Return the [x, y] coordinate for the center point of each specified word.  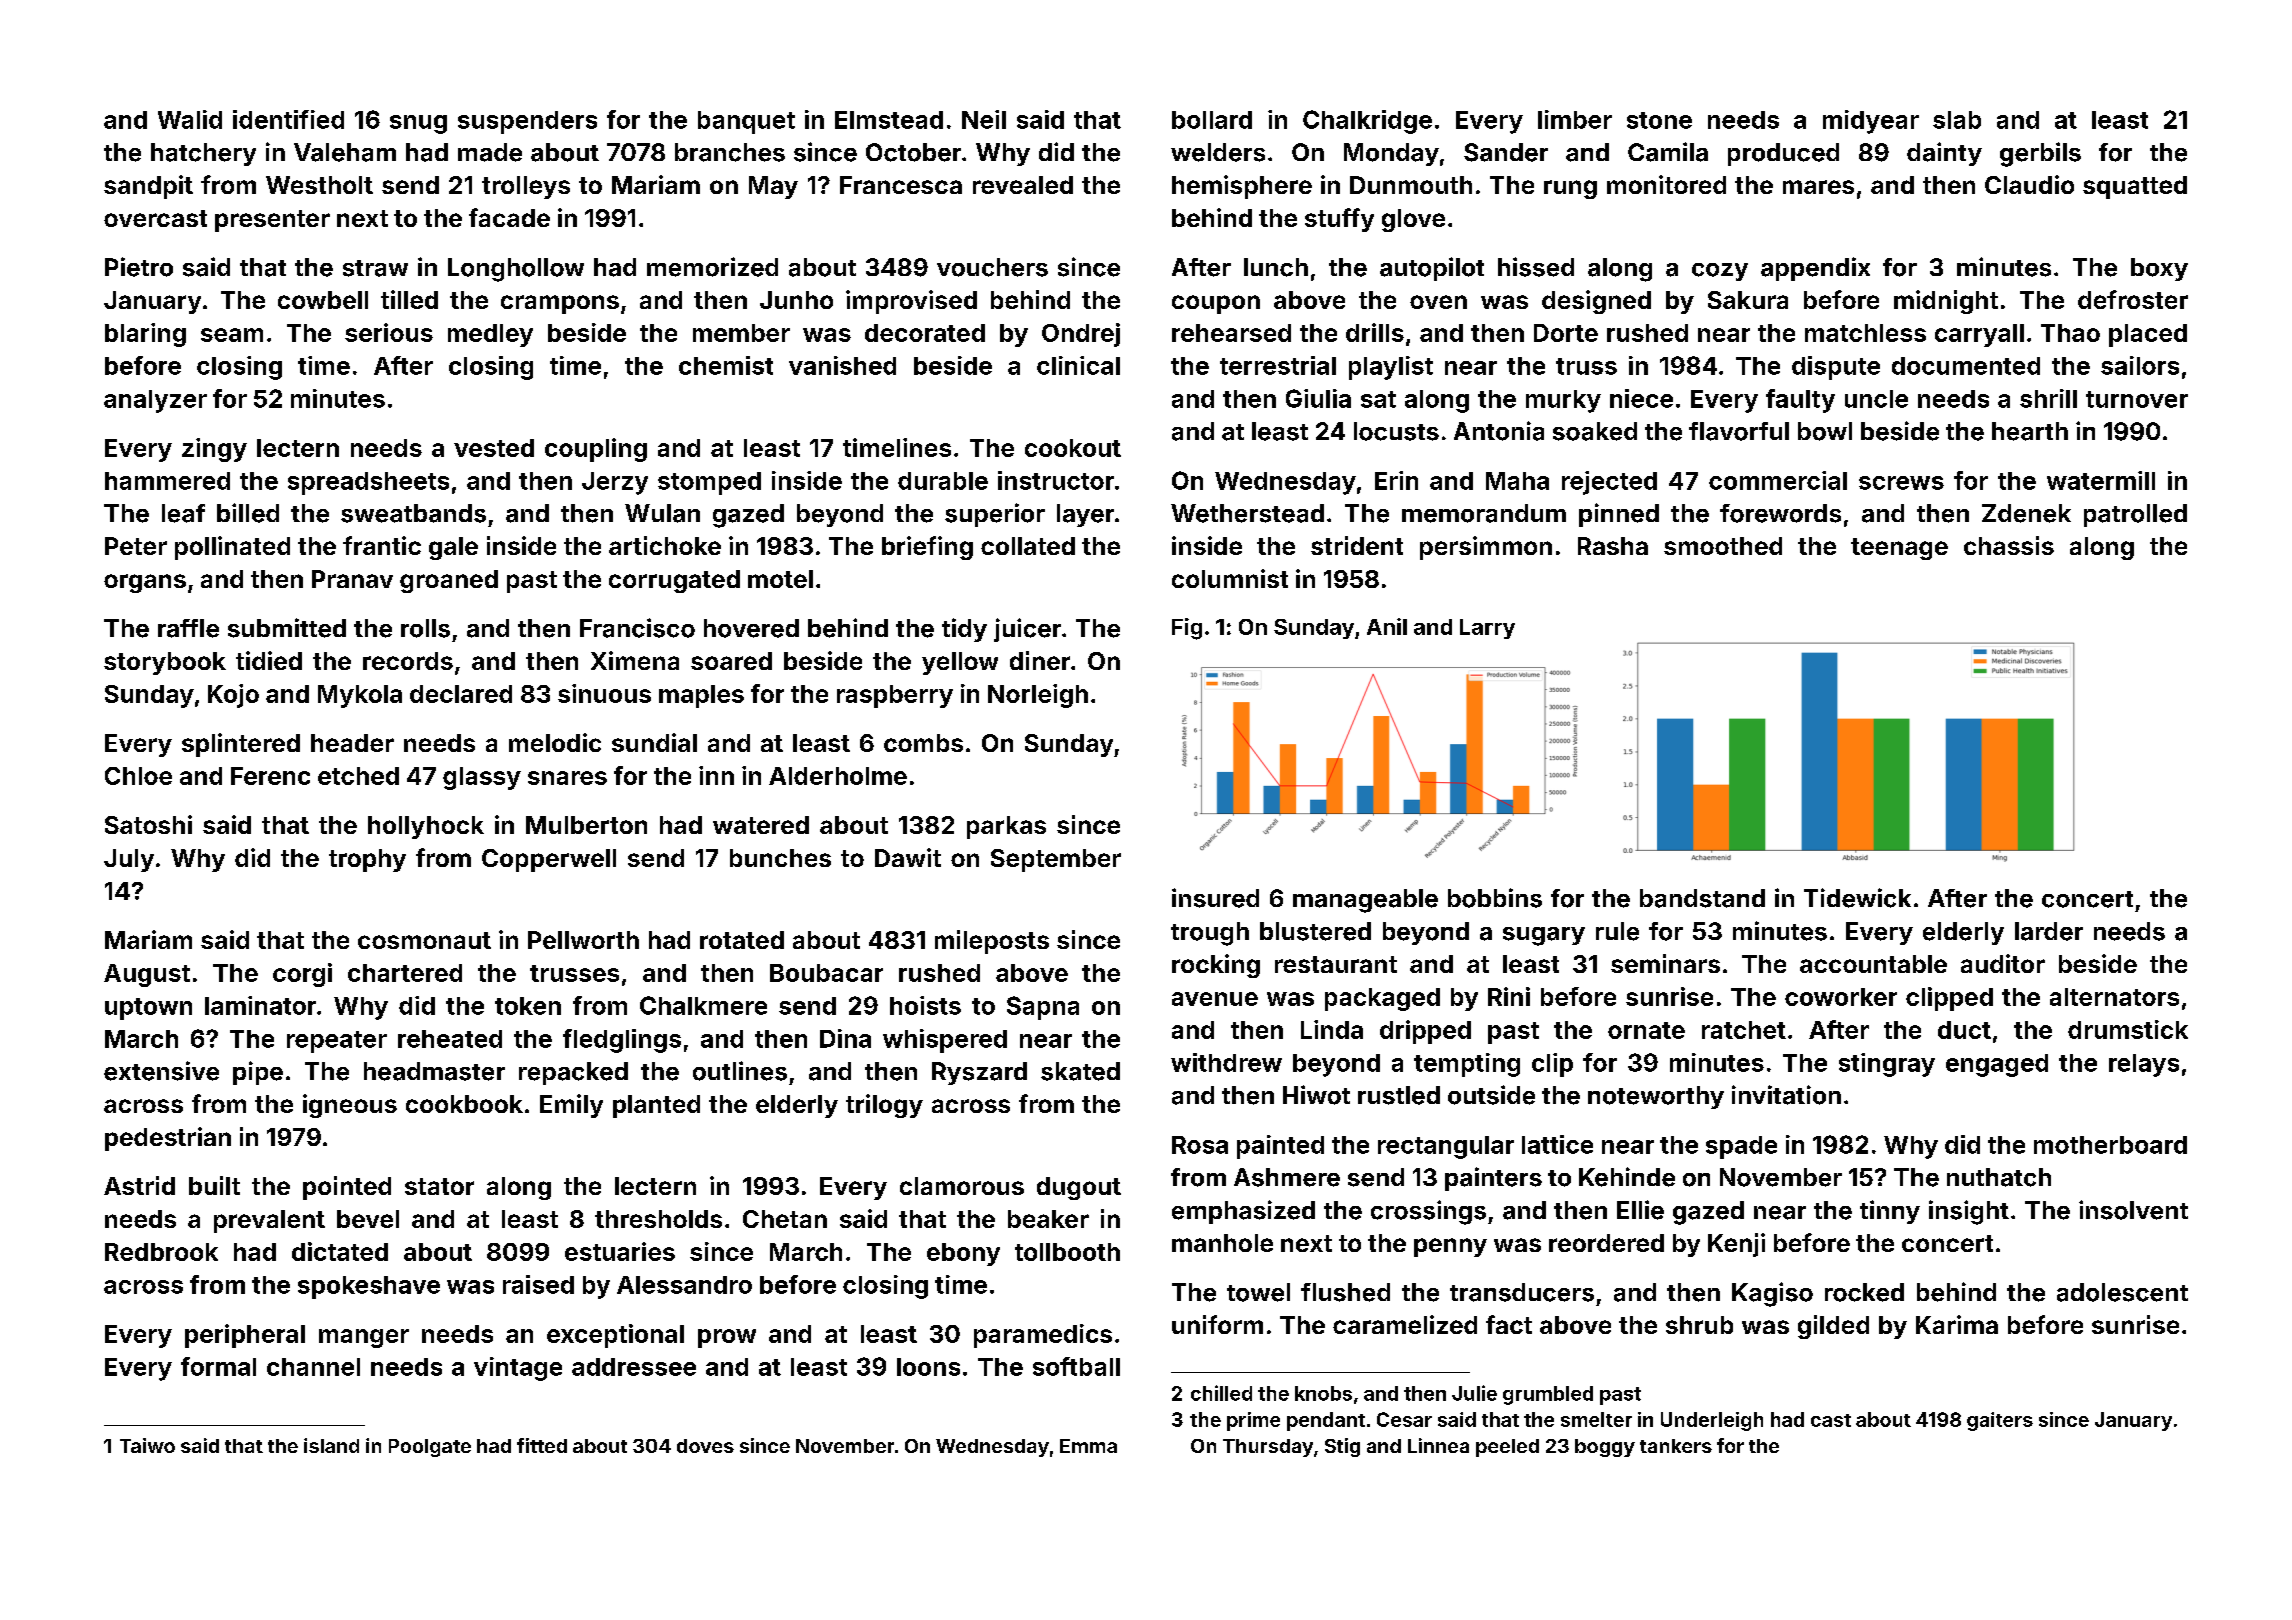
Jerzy [615, 483]
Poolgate [430, 1448]
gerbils [2040, 154]
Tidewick [1857, 898]
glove [1413, 220]
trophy [367, 860]
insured [1215, 898]
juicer [1027, 630]
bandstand [1702, 898]
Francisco [637, 628]
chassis [2009, 545]
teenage [1899, 549]
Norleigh [1038, 696]
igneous [350, 1106]
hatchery [203, 154]
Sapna [1043, 1008]
